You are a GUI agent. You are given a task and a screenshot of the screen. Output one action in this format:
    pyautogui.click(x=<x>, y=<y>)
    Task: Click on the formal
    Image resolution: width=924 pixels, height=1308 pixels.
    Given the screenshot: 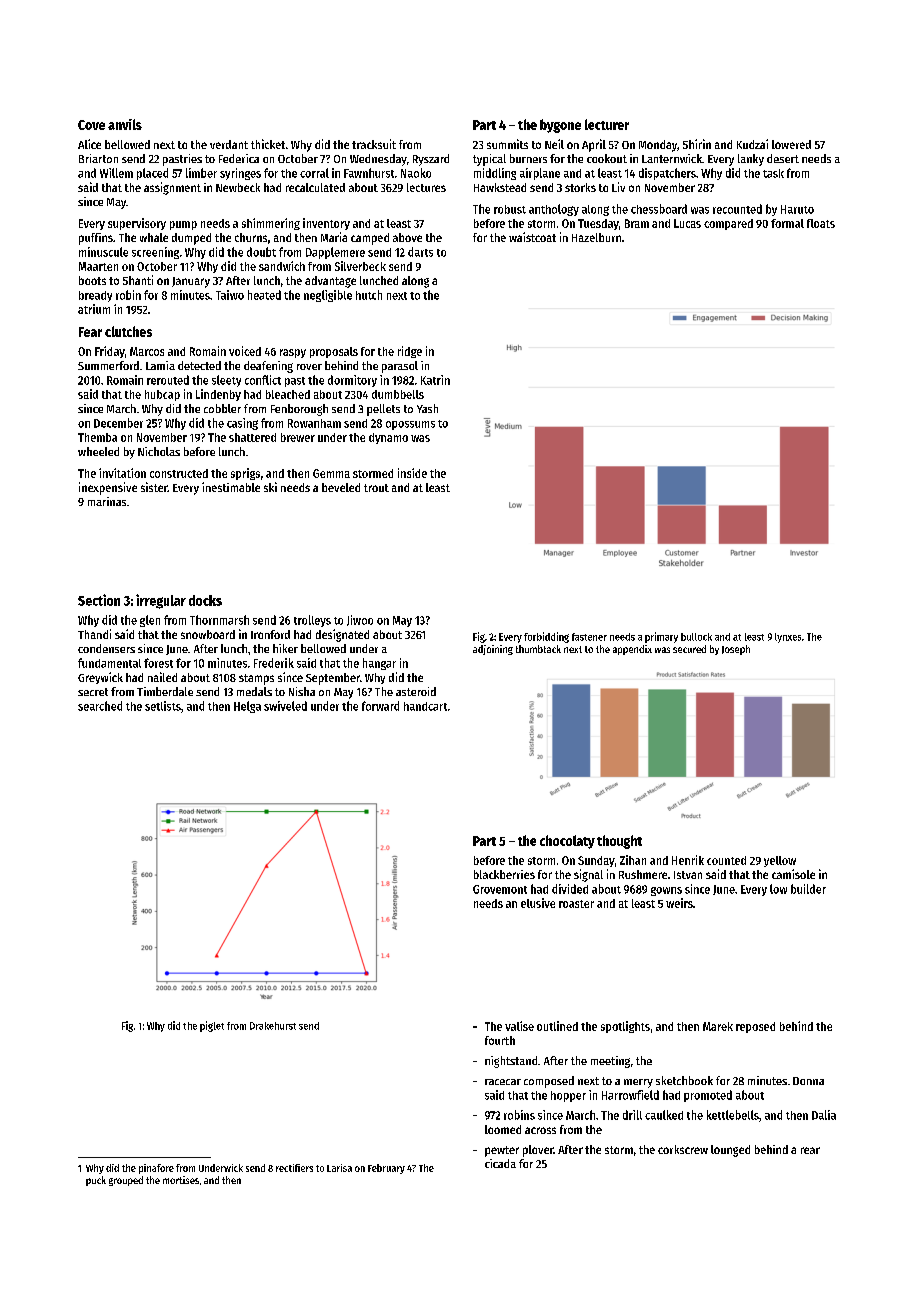 What is the action you would take?
    pyautogui.click(x=787, y=223)
